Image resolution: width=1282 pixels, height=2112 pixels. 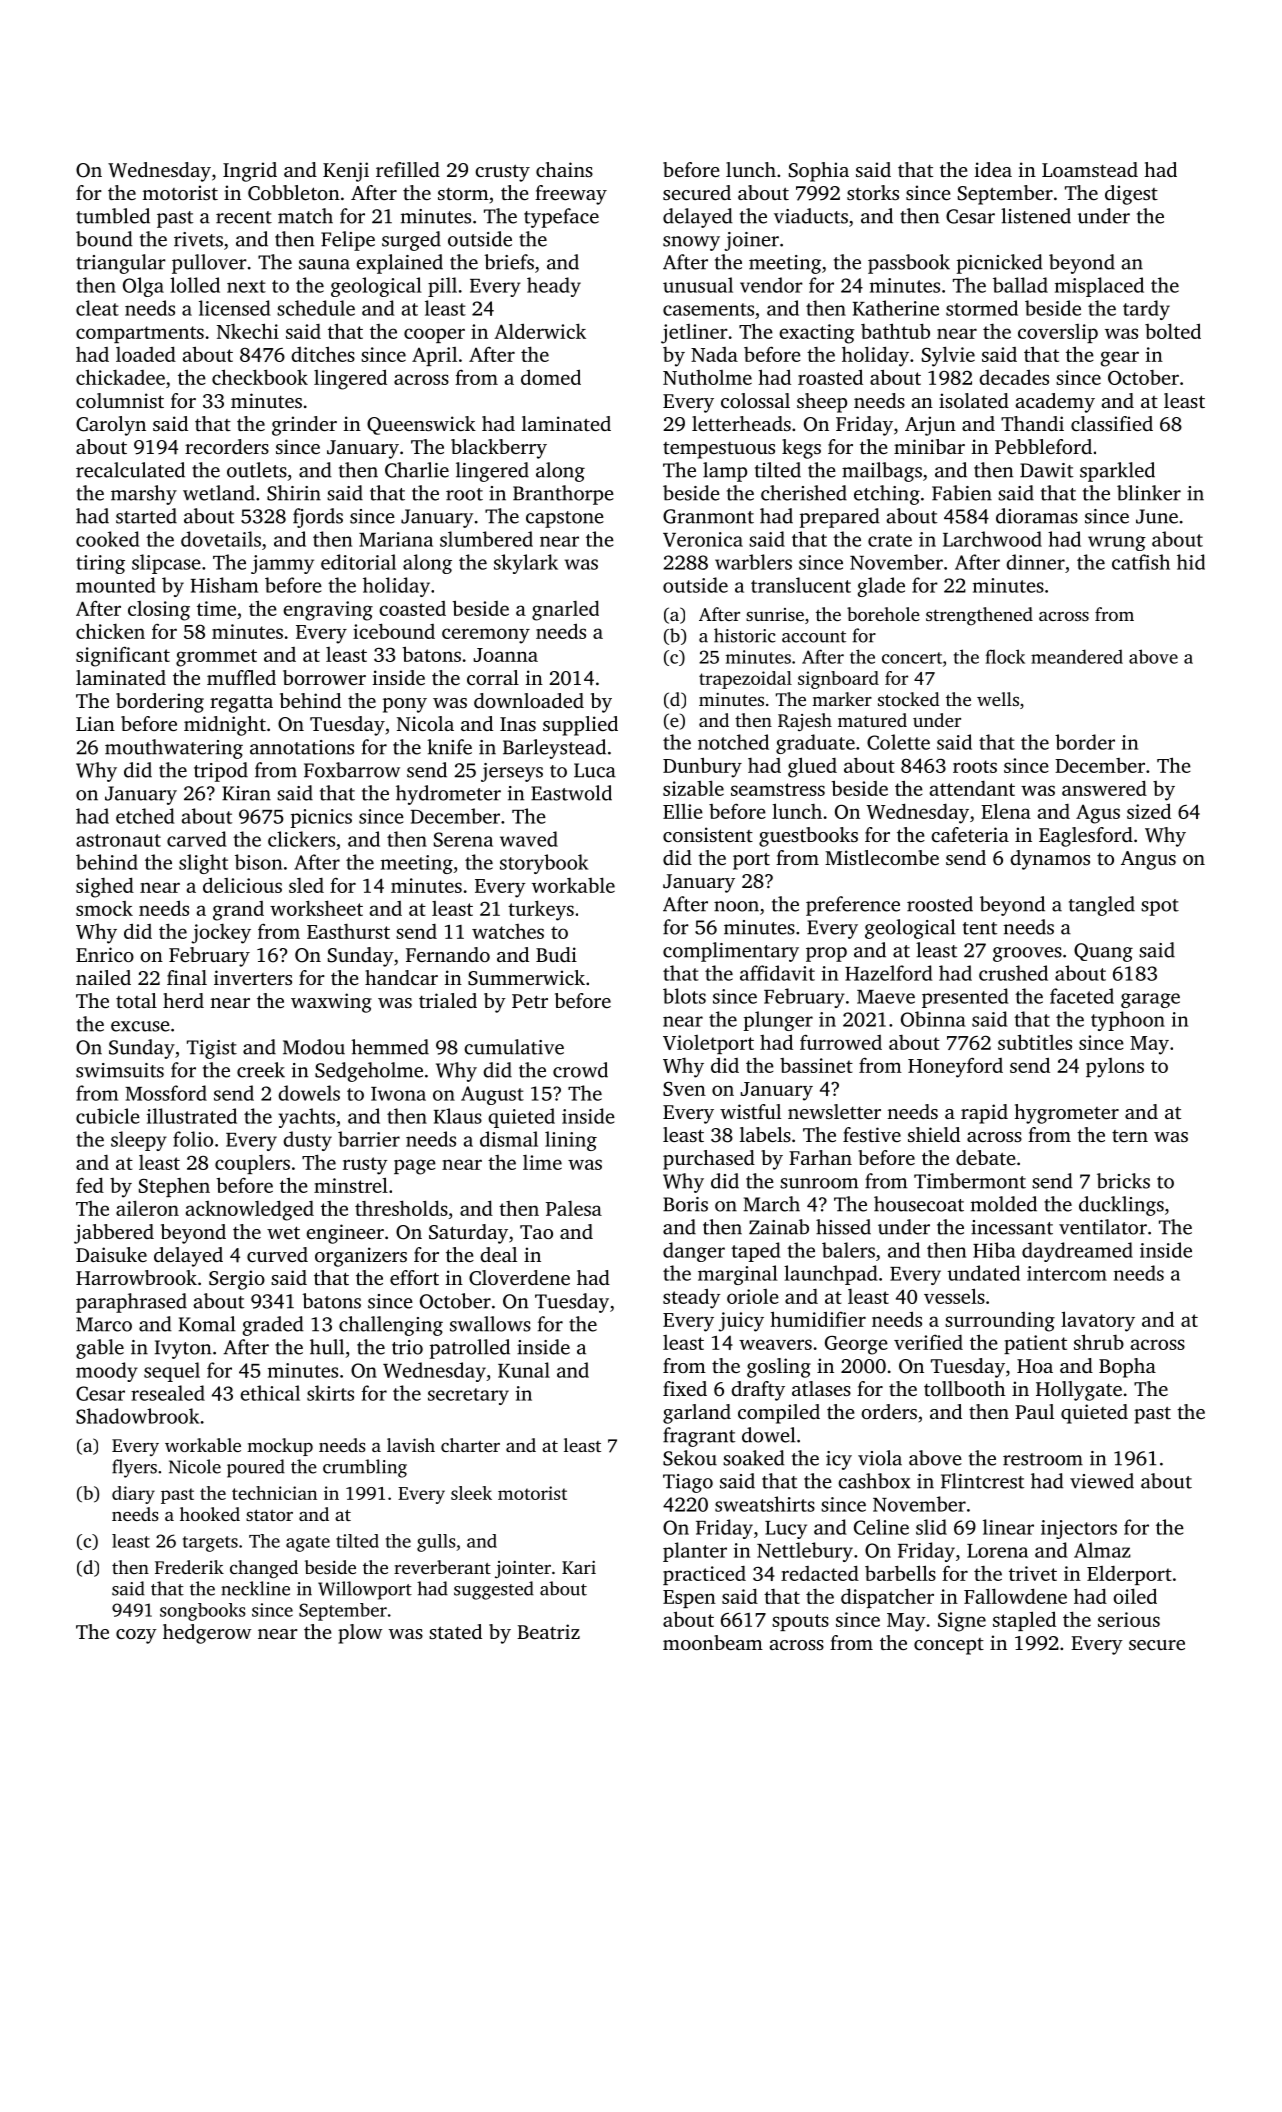 What do you see at coordinates (691, 243) in the page?
I see `snowy` at bounding box center [691, 243].
